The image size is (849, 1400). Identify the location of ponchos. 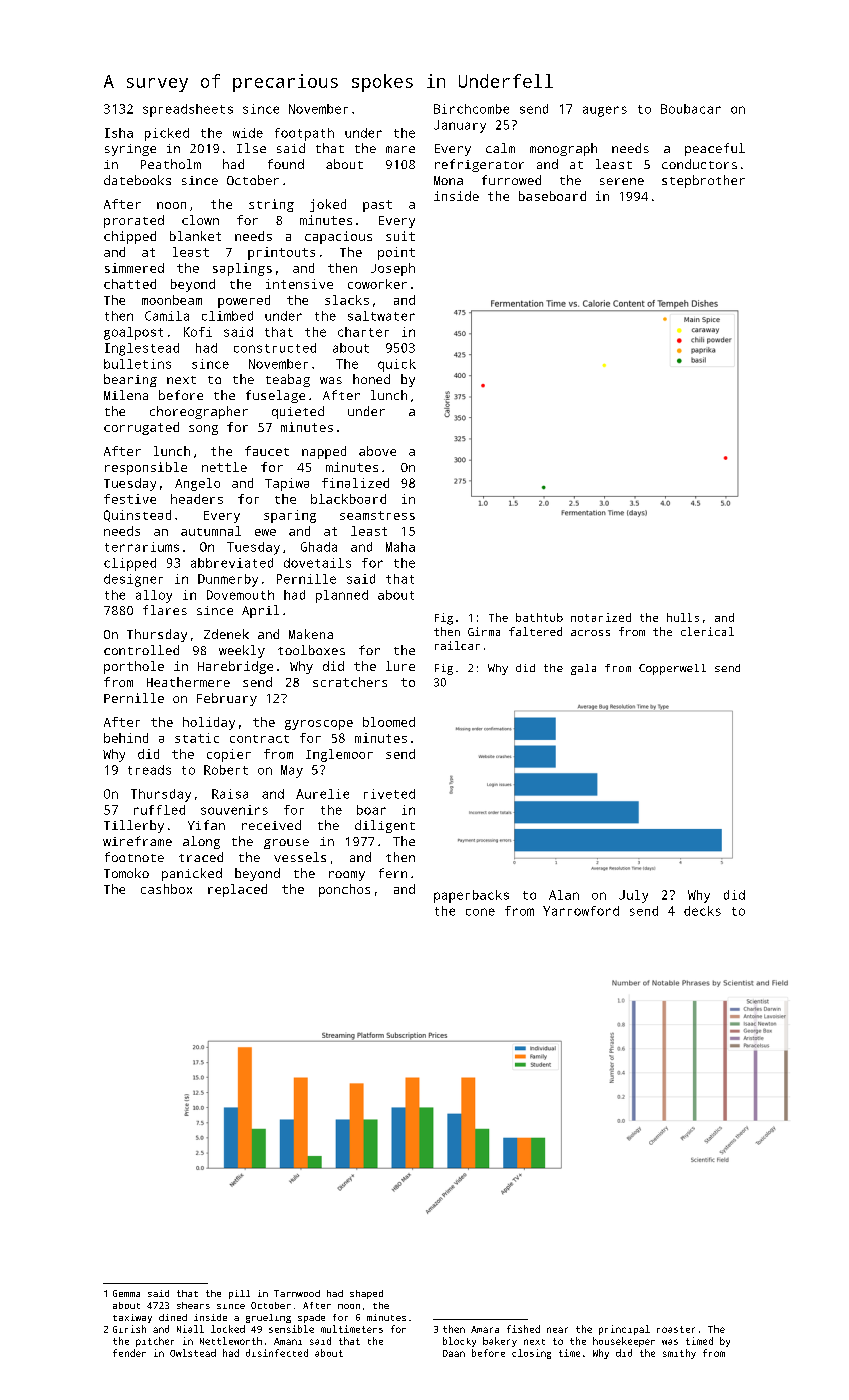
(344, 890).
